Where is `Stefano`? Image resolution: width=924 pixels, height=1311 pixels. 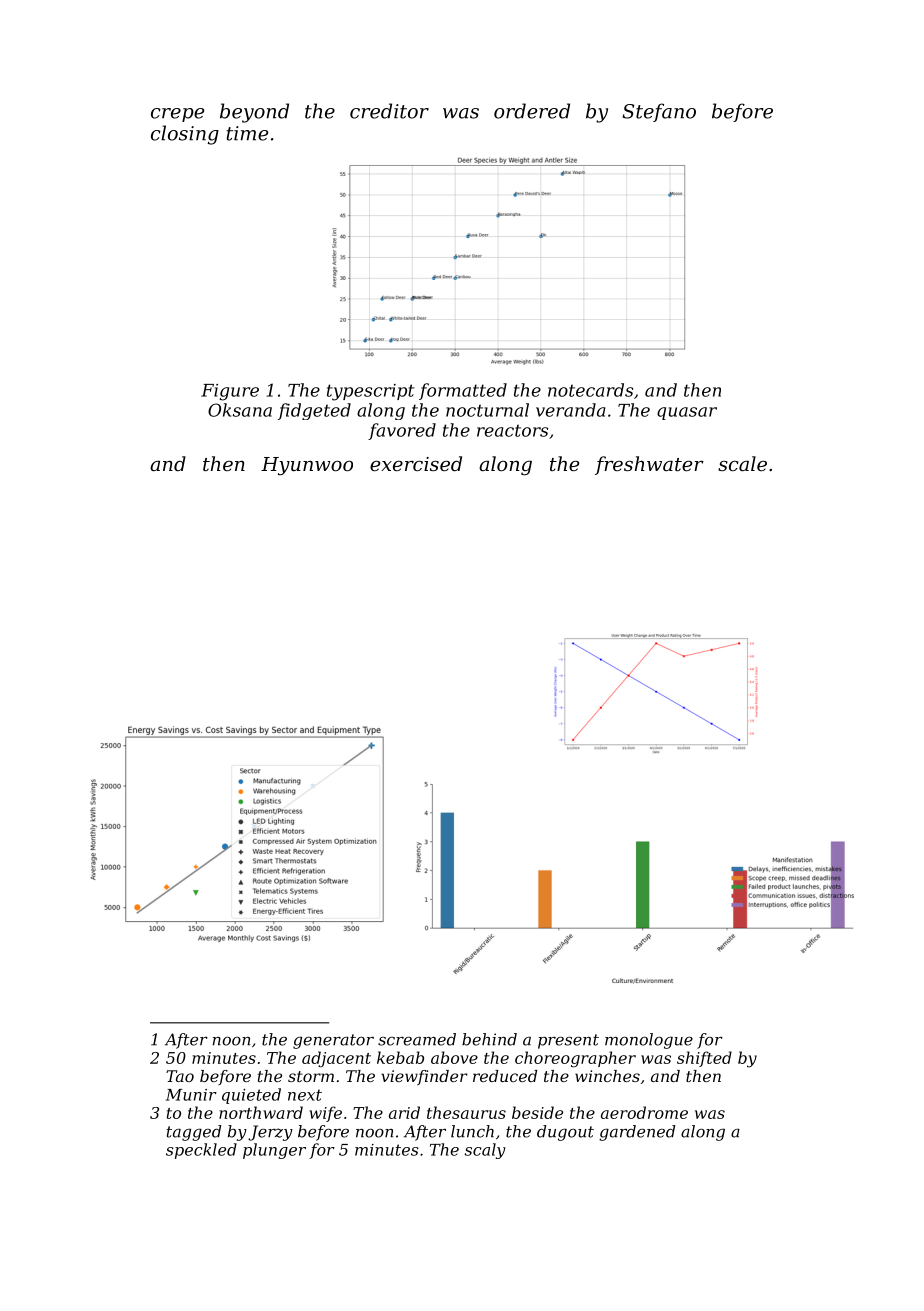 Stefano is located at coordinates (659, 112).
